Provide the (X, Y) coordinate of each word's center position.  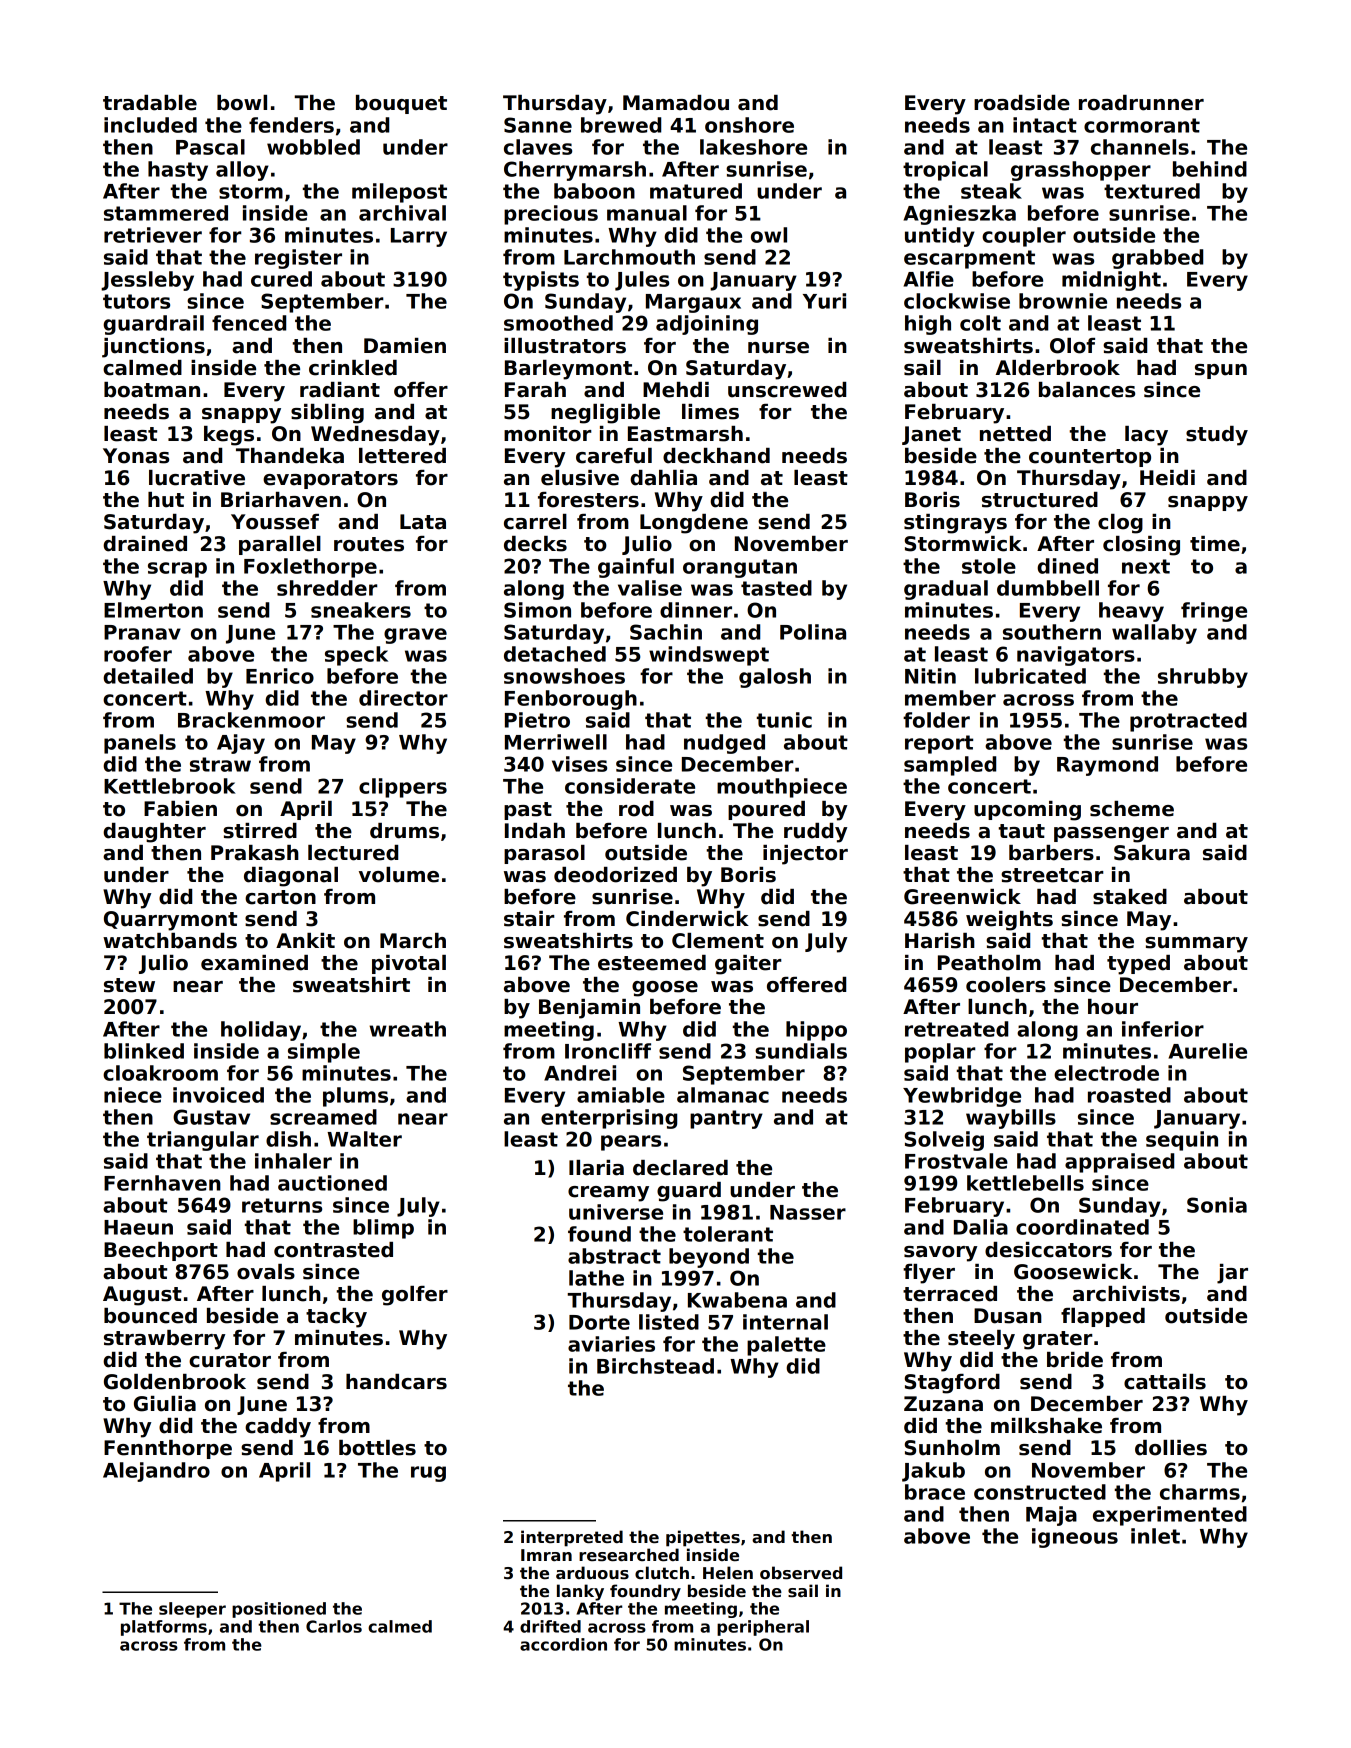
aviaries (611, 1344)
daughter (154, 833)
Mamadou (676, 103)
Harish (940, 941)
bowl (242, 103)
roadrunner (1141, 103)
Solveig (944, 1141)
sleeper (192, 1610)
